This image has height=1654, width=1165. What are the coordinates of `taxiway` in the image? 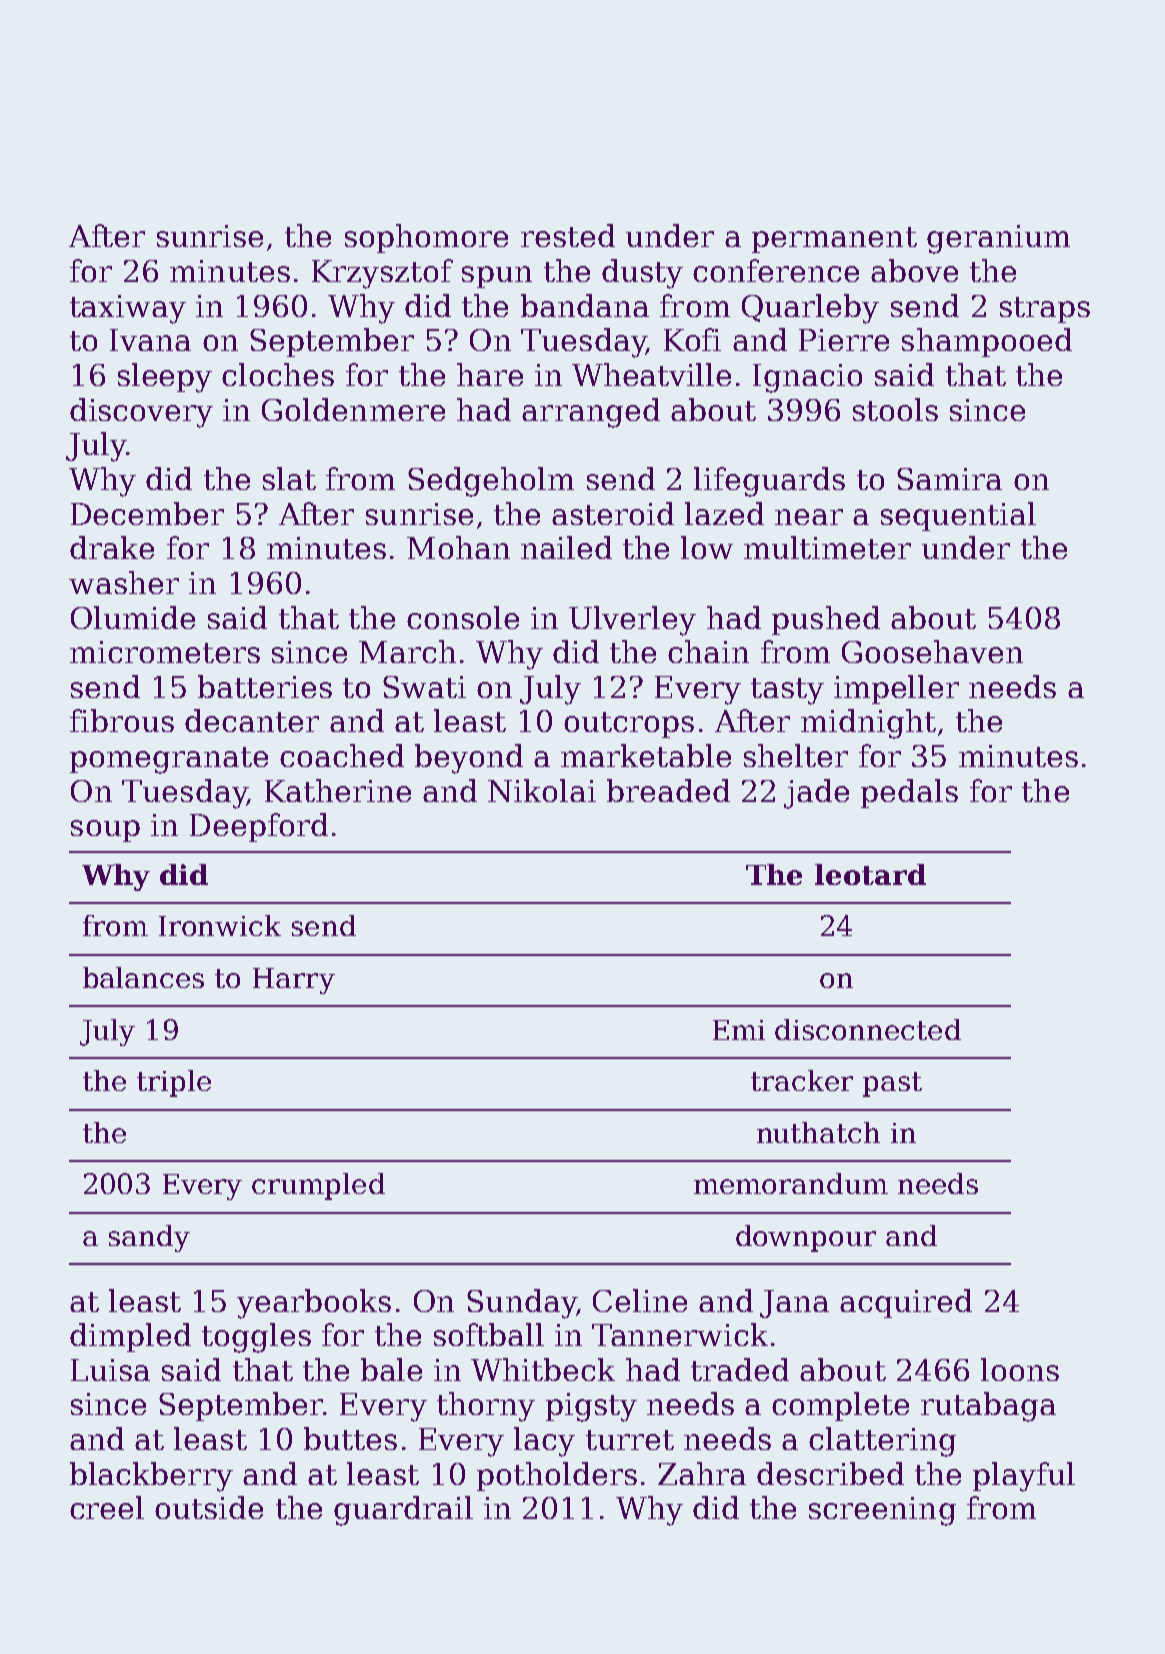 It's located at (128, 309).
